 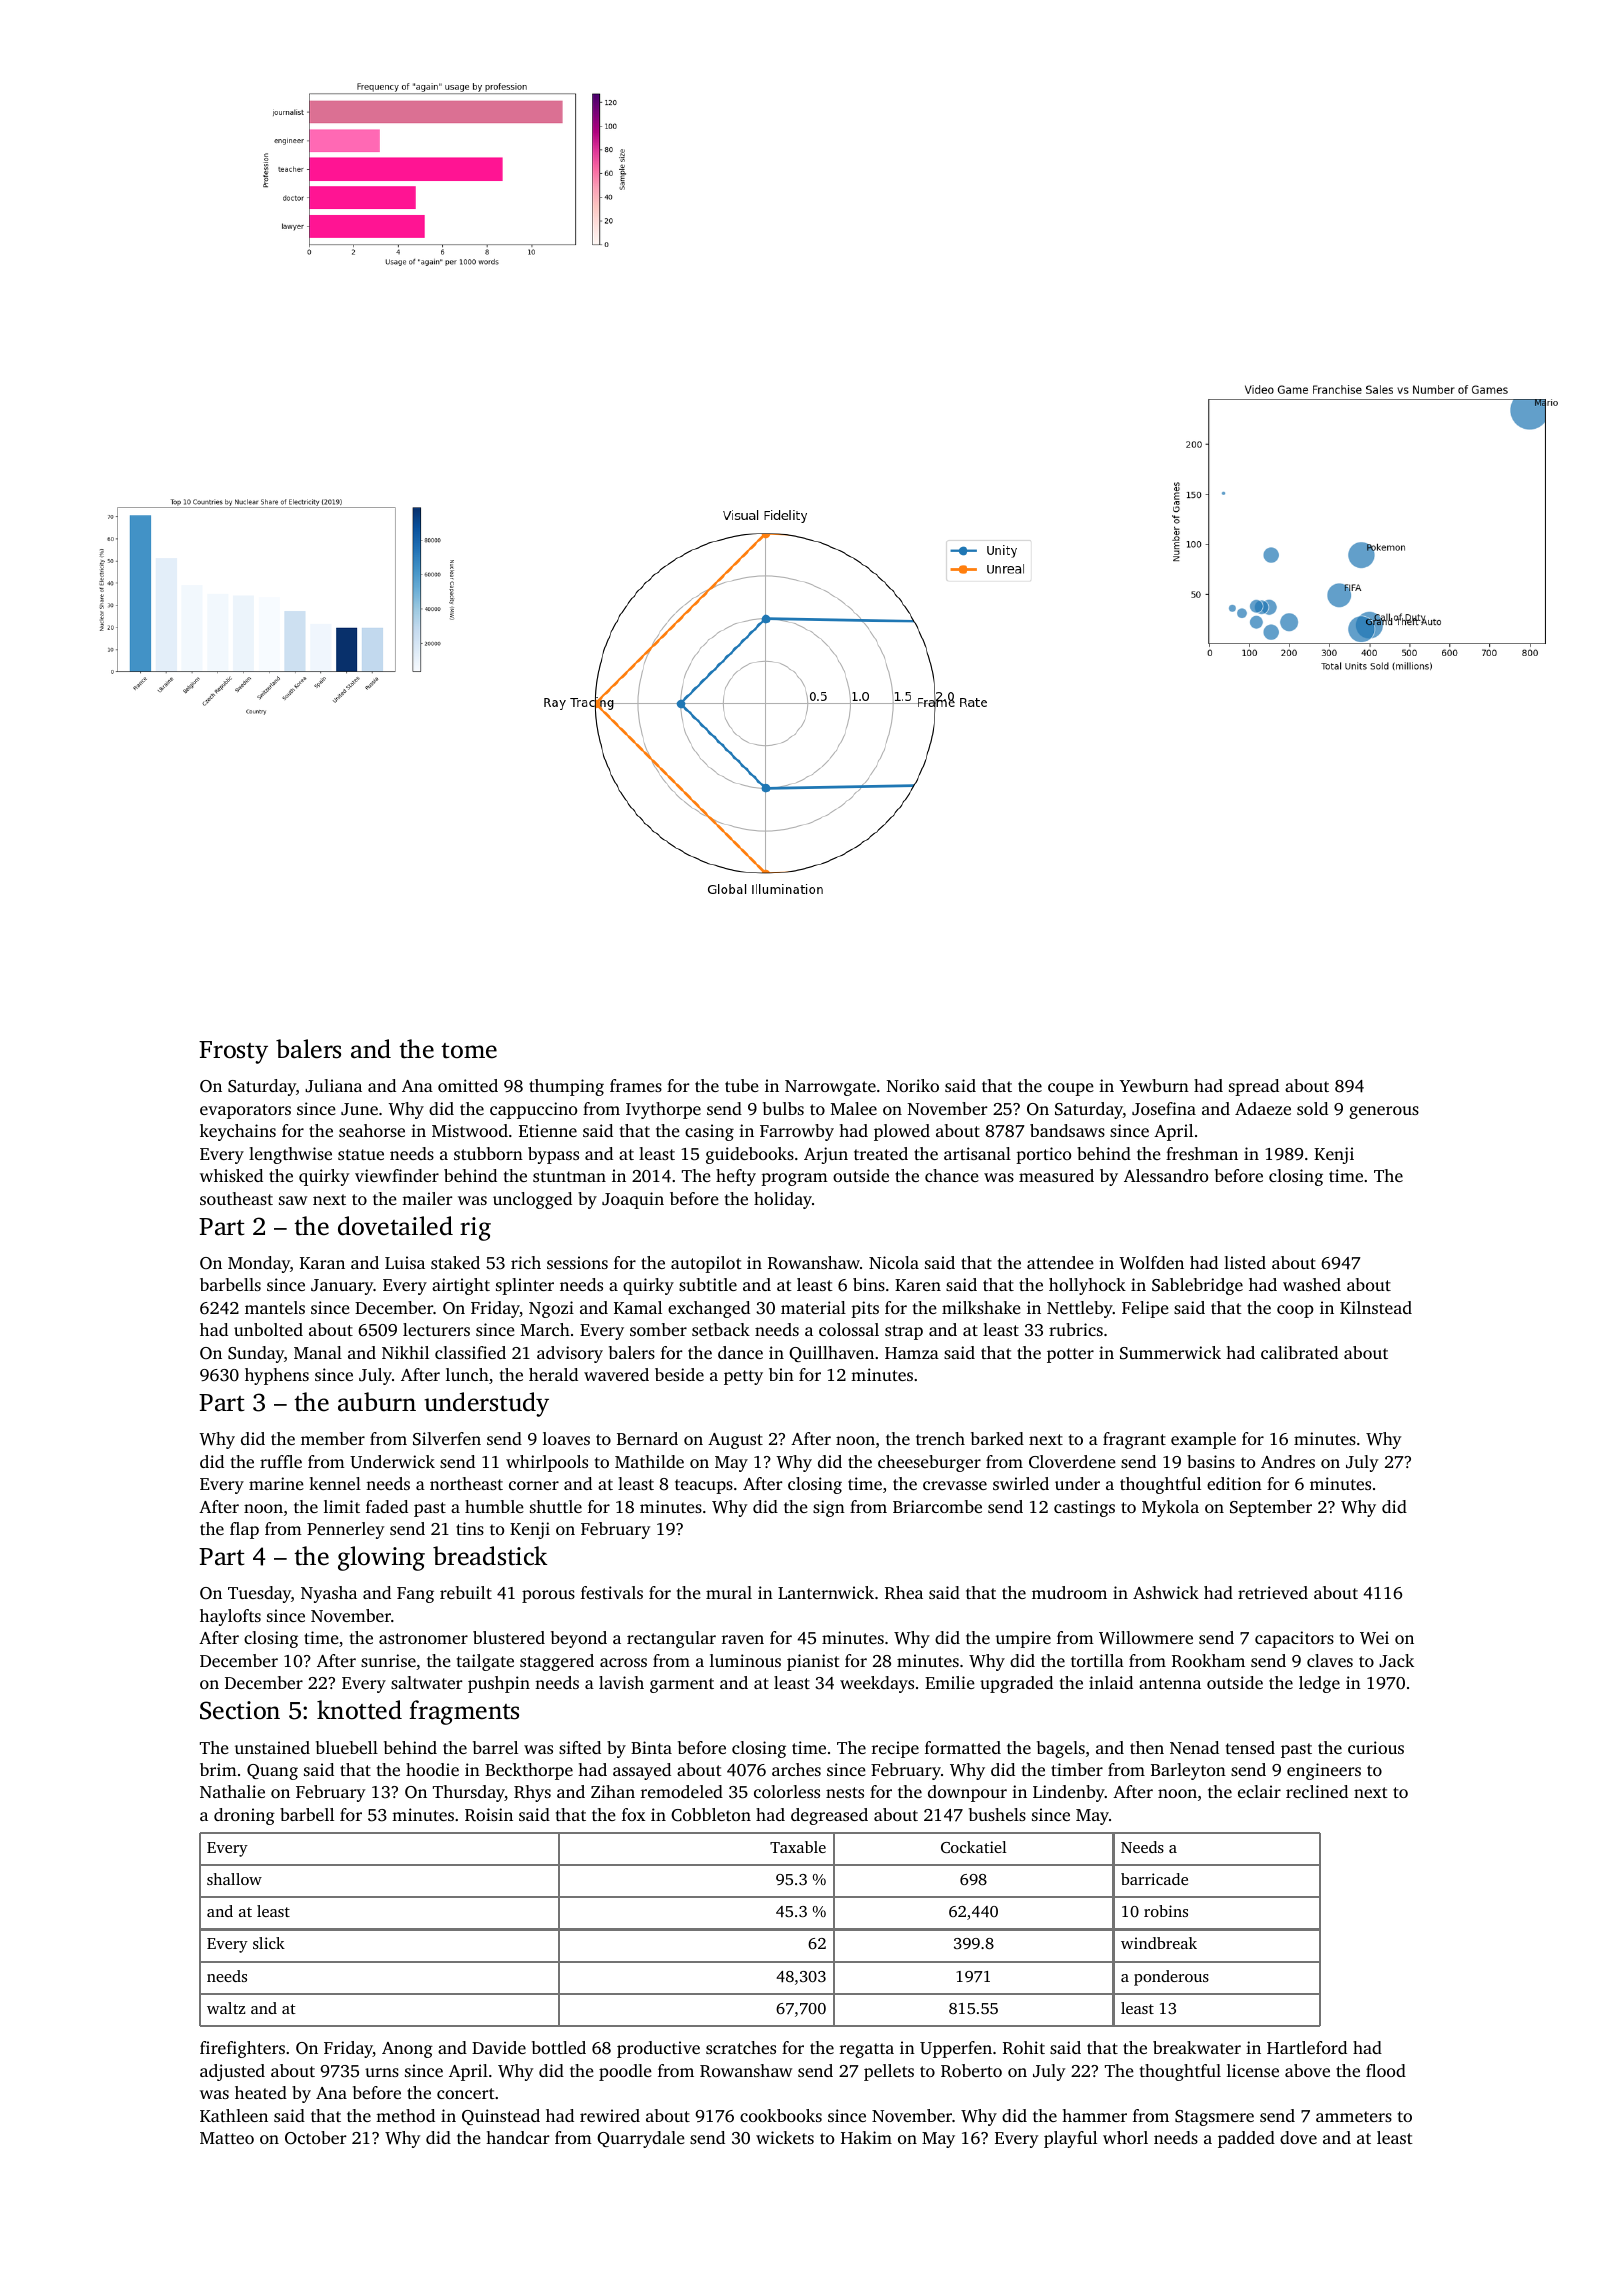 What do you see at coordinates (226, 2008) in the image?
I see `waltz` at bounding box center [226, 2008].
